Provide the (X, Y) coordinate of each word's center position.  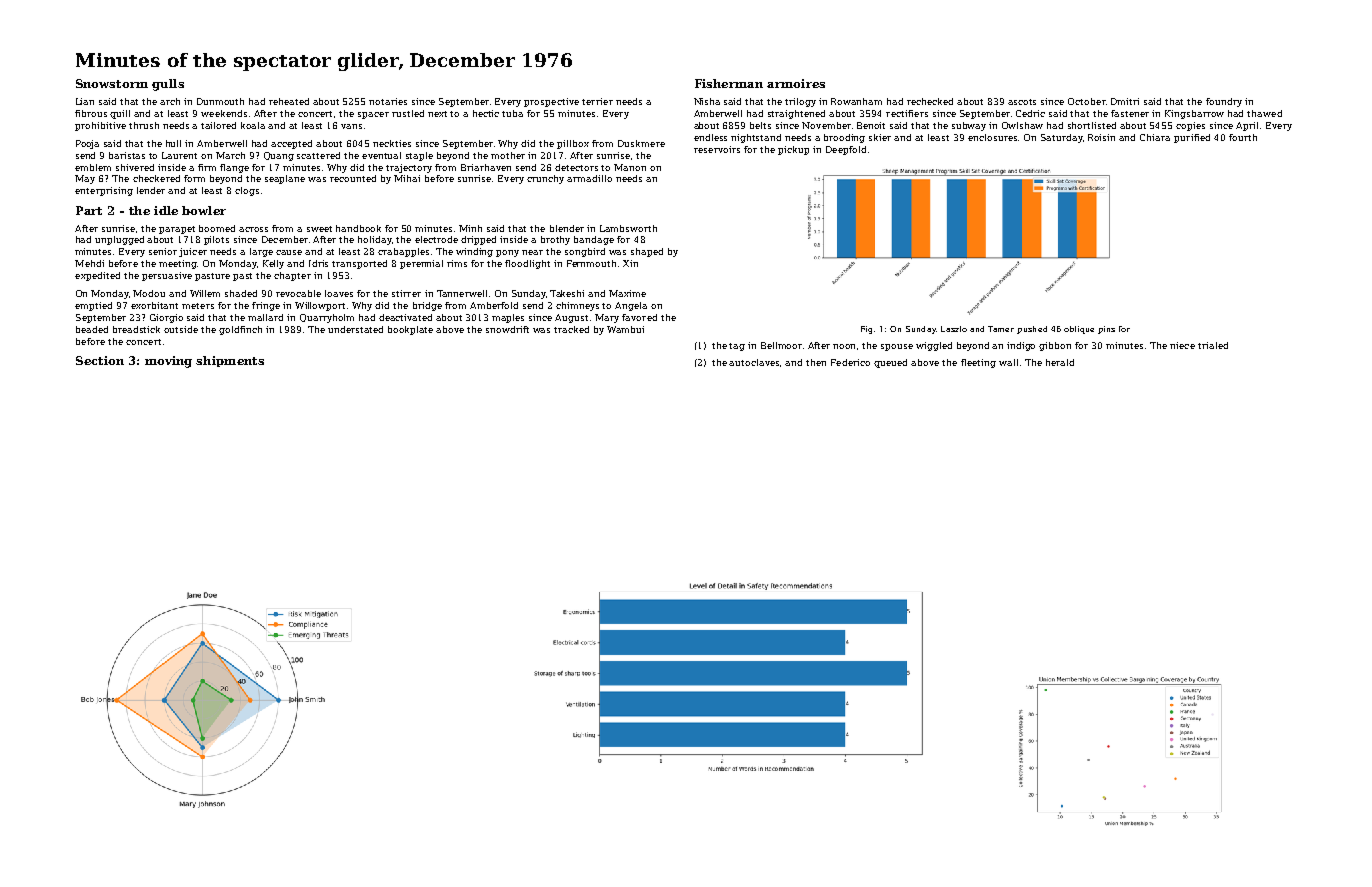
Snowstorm (112, 83)
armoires (796, 83)
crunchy (545, 179)
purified (1192, 138)
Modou (149, 293)
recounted (353, 178)
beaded (92, 329)
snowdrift (507, 329)
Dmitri (1125, 101)
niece (1182, 345)
